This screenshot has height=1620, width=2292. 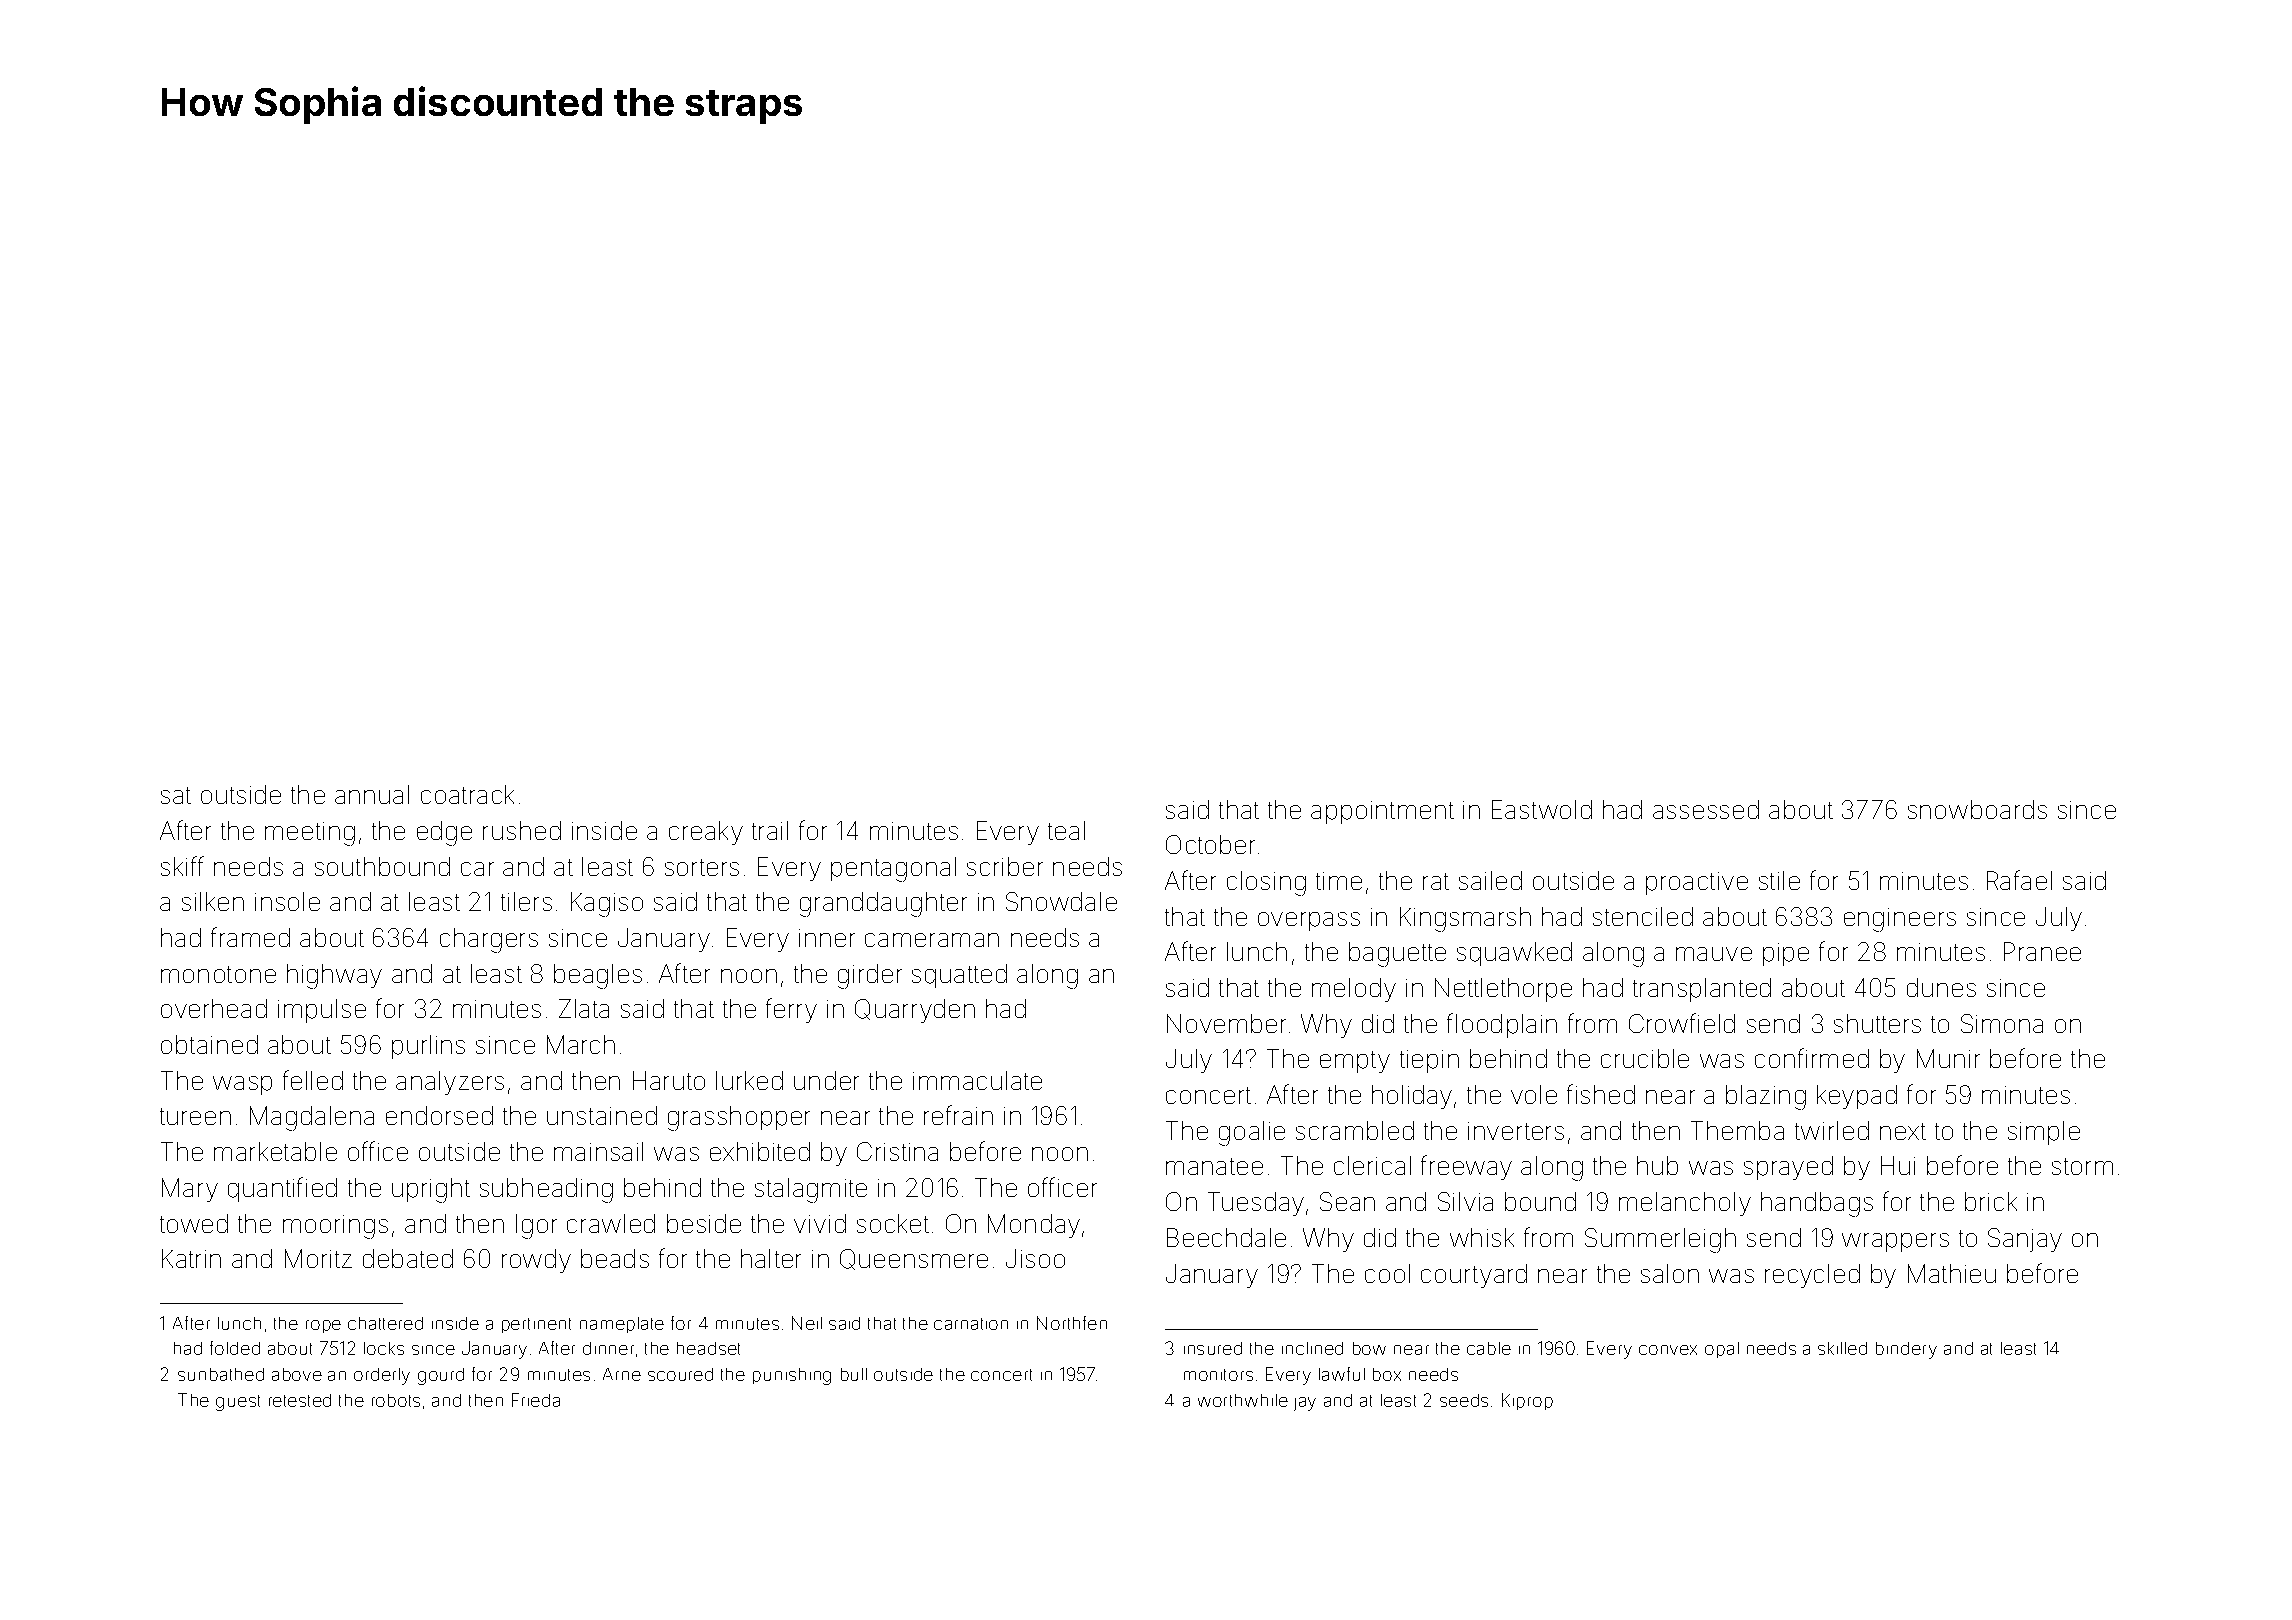 What do you see at coordinates (536, 1400) in the screenshot?
I see `Frieda` at bounding box center [536, 1400].
